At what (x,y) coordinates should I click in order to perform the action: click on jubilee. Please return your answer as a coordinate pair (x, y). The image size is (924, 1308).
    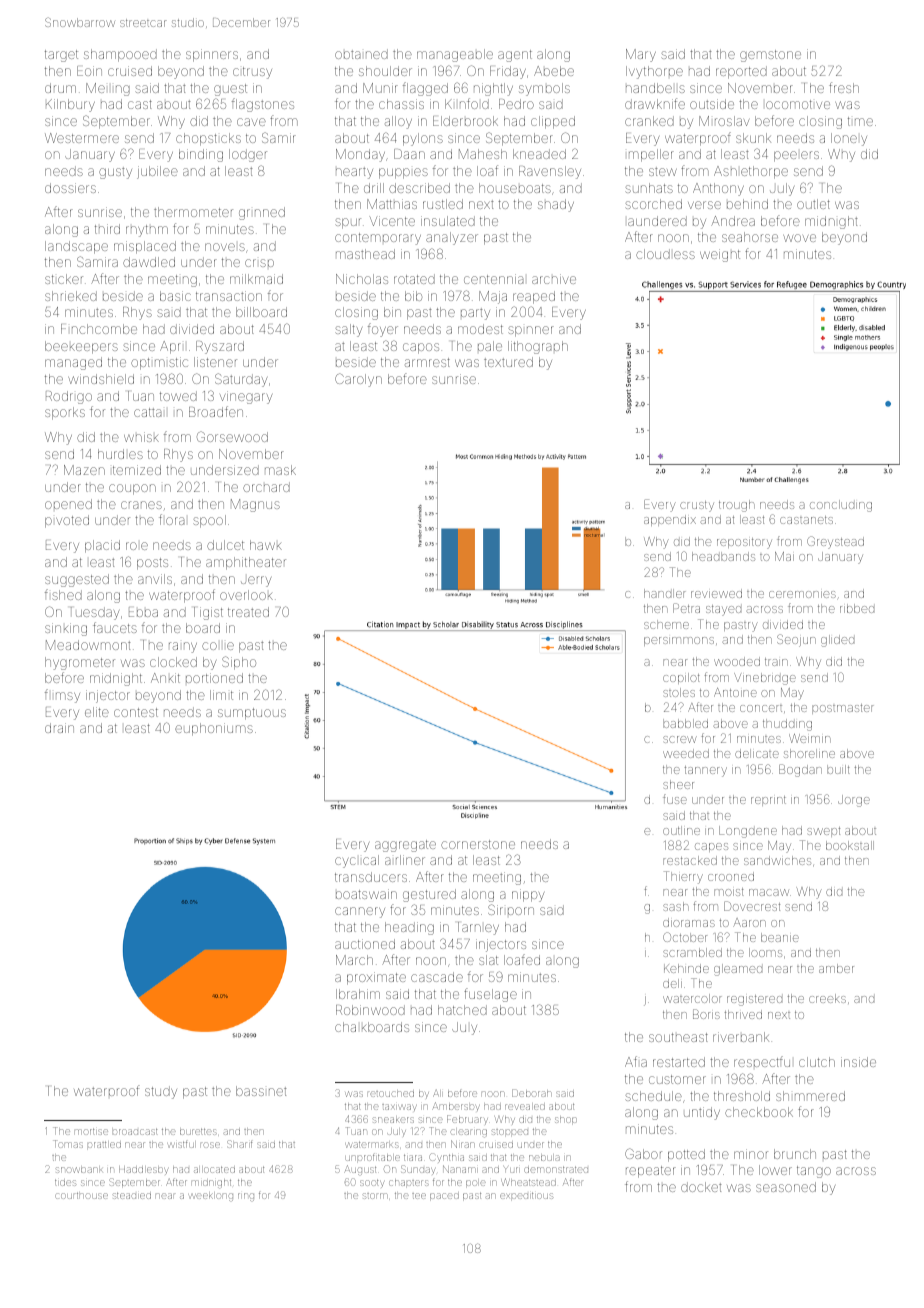
    Looking at the image, I should click on (157, 172).
